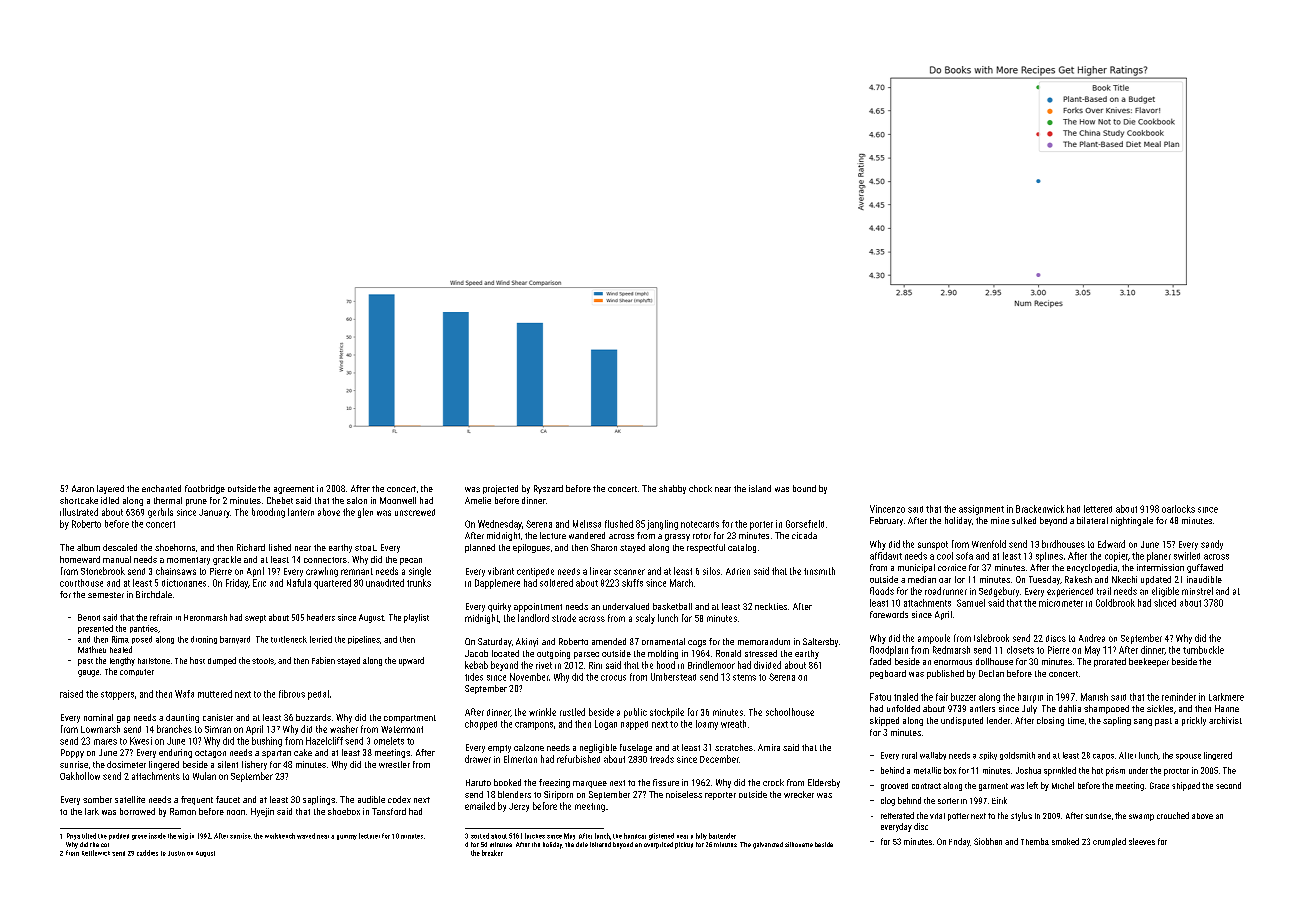  I want to click on healed, so click(121, 649).
